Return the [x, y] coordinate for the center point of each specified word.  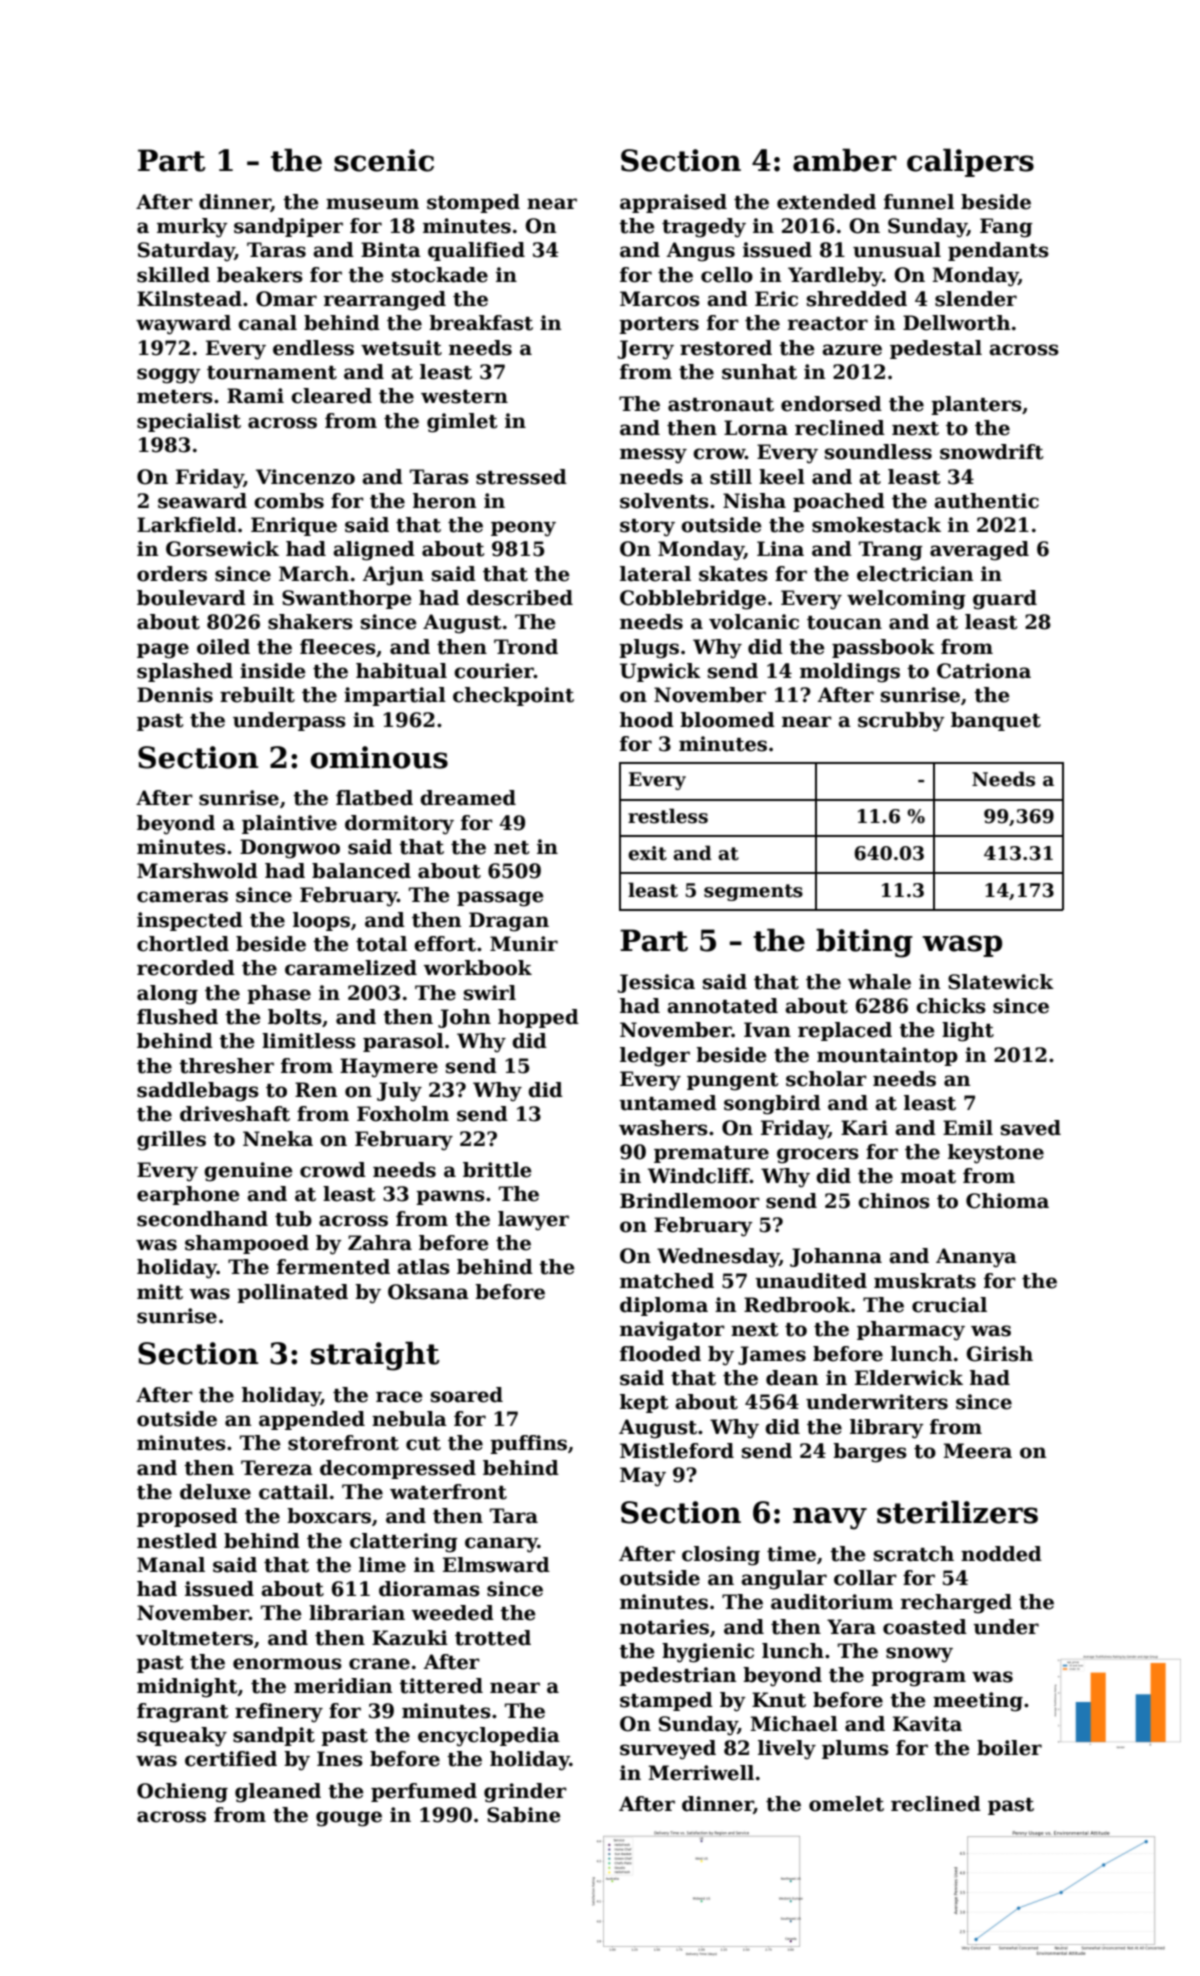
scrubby [901, 722]
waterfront [448, 1492]
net [511, 848]
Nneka [278, 1139]
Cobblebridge [693, 600]
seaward [202, 501]
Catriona [984, 671]
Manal [171, 1565]
